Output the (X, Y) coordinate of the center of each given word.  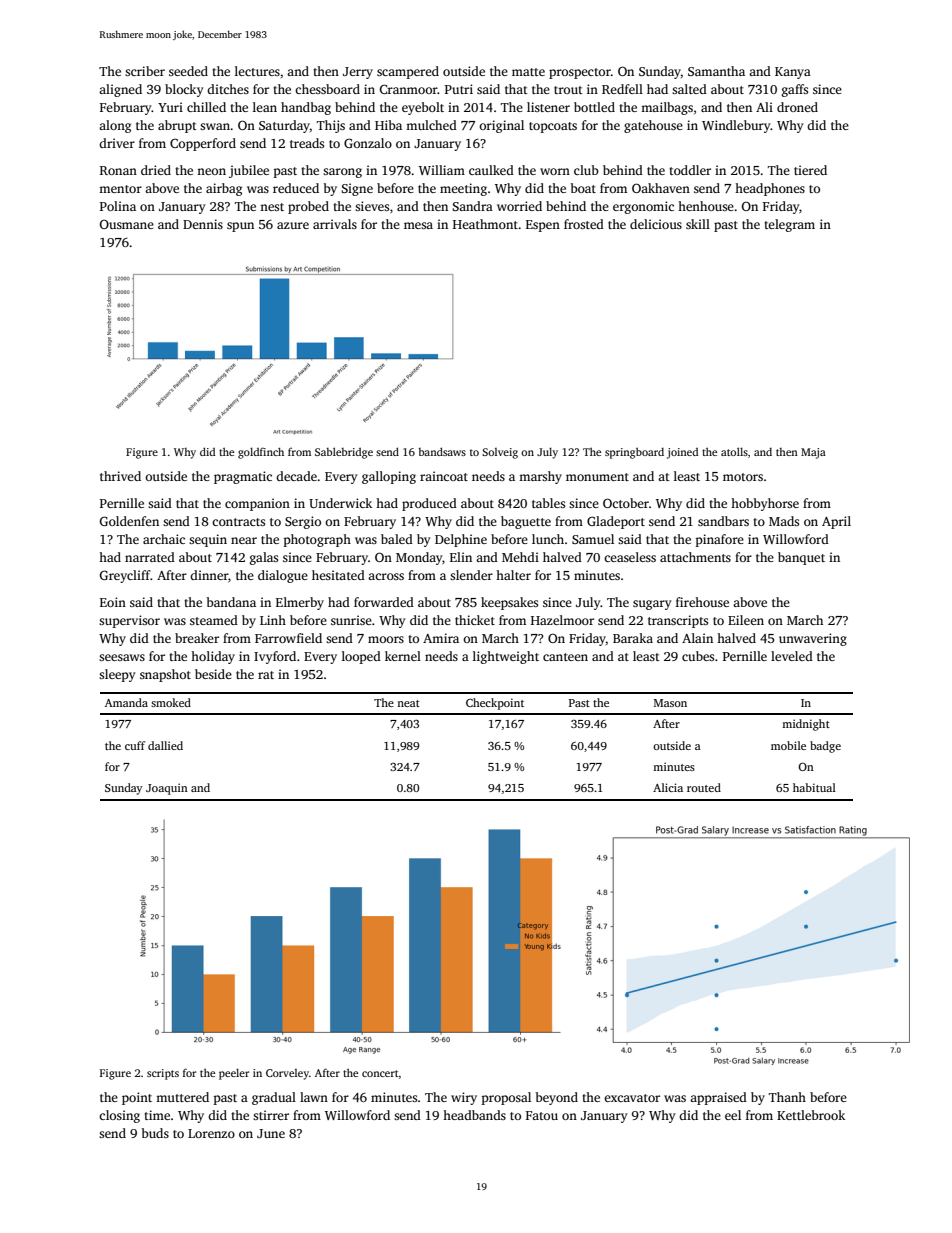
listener (548, 107)
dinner (209, 575)
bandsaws (442, 451)
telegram (789, 225)
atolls (734, 451)
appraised (718, 1098)
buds (155, 1133)
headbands (474, 1115)
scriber (145, 71)
